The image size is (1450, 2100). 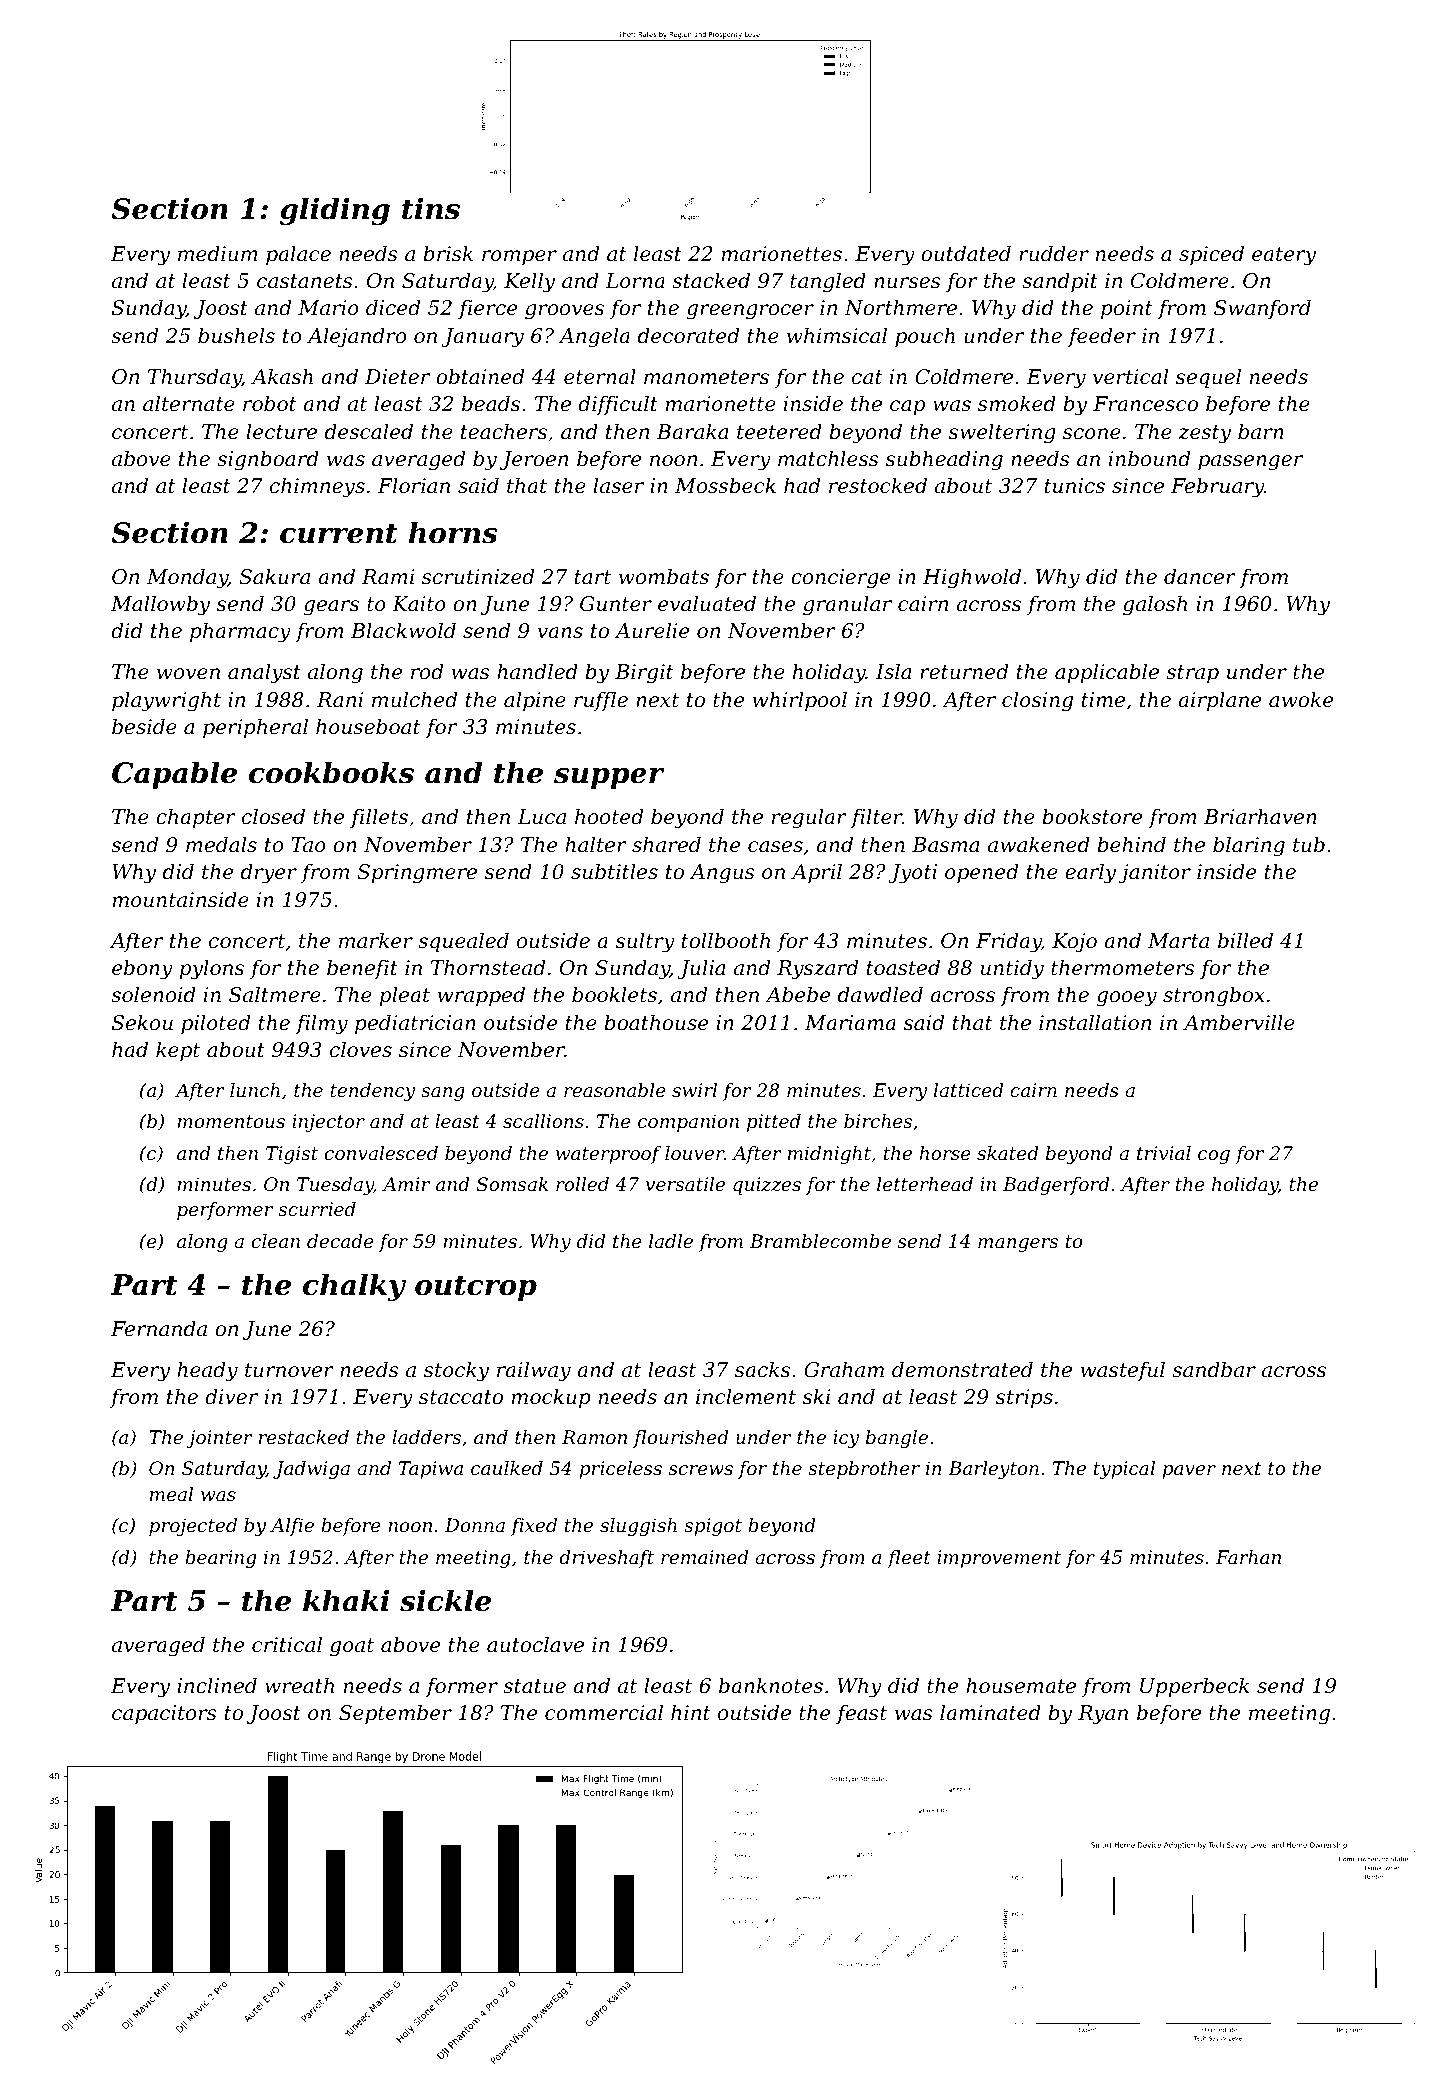 I want to click on capacitors, so click(x=164, y=1714).
